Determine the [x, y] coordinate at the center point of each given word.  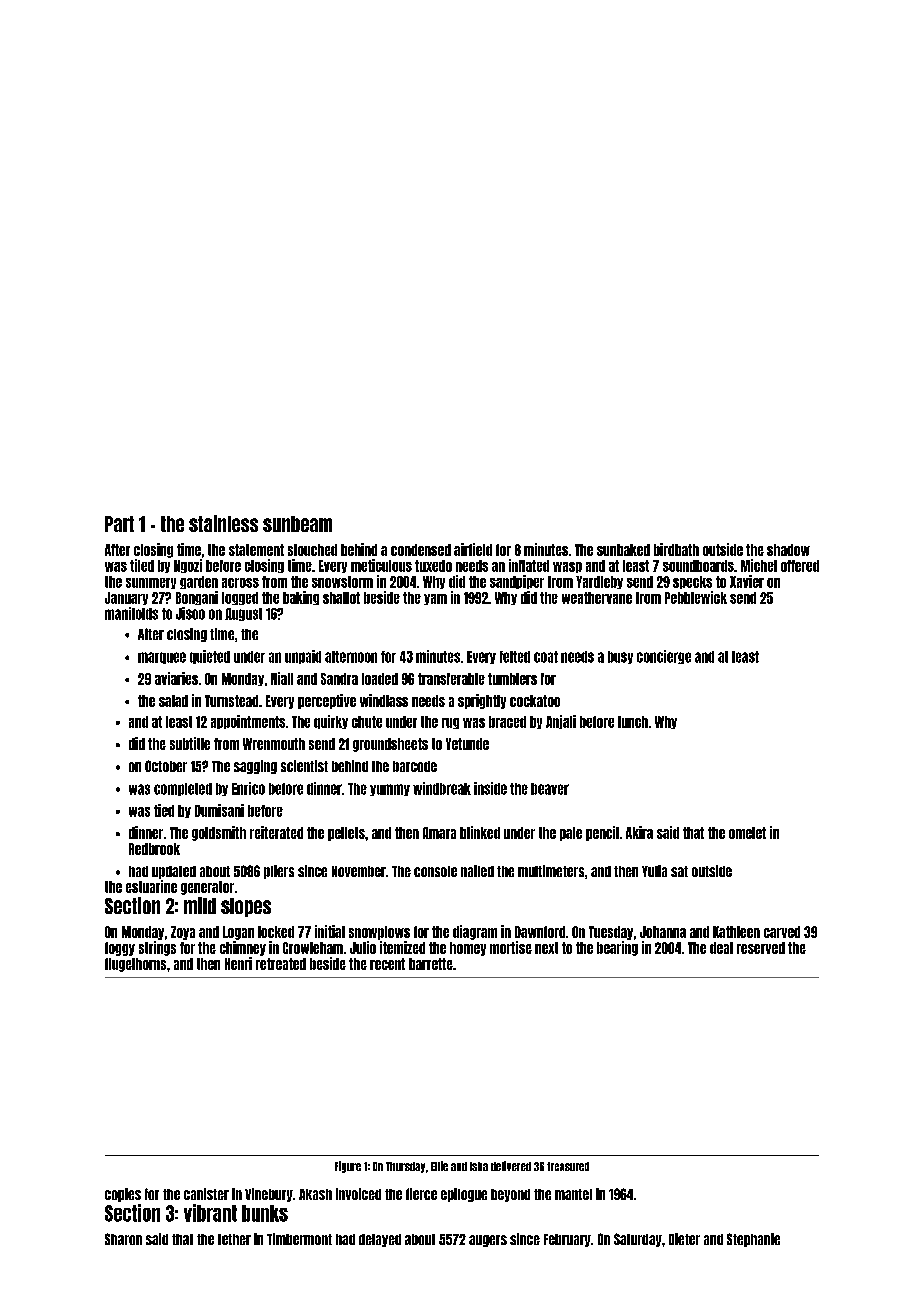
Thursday [405, 1167]
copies [123, 1195]
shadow [788, 550]
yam [435, 599]
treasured [568, 1166]
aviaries [176, 678]
